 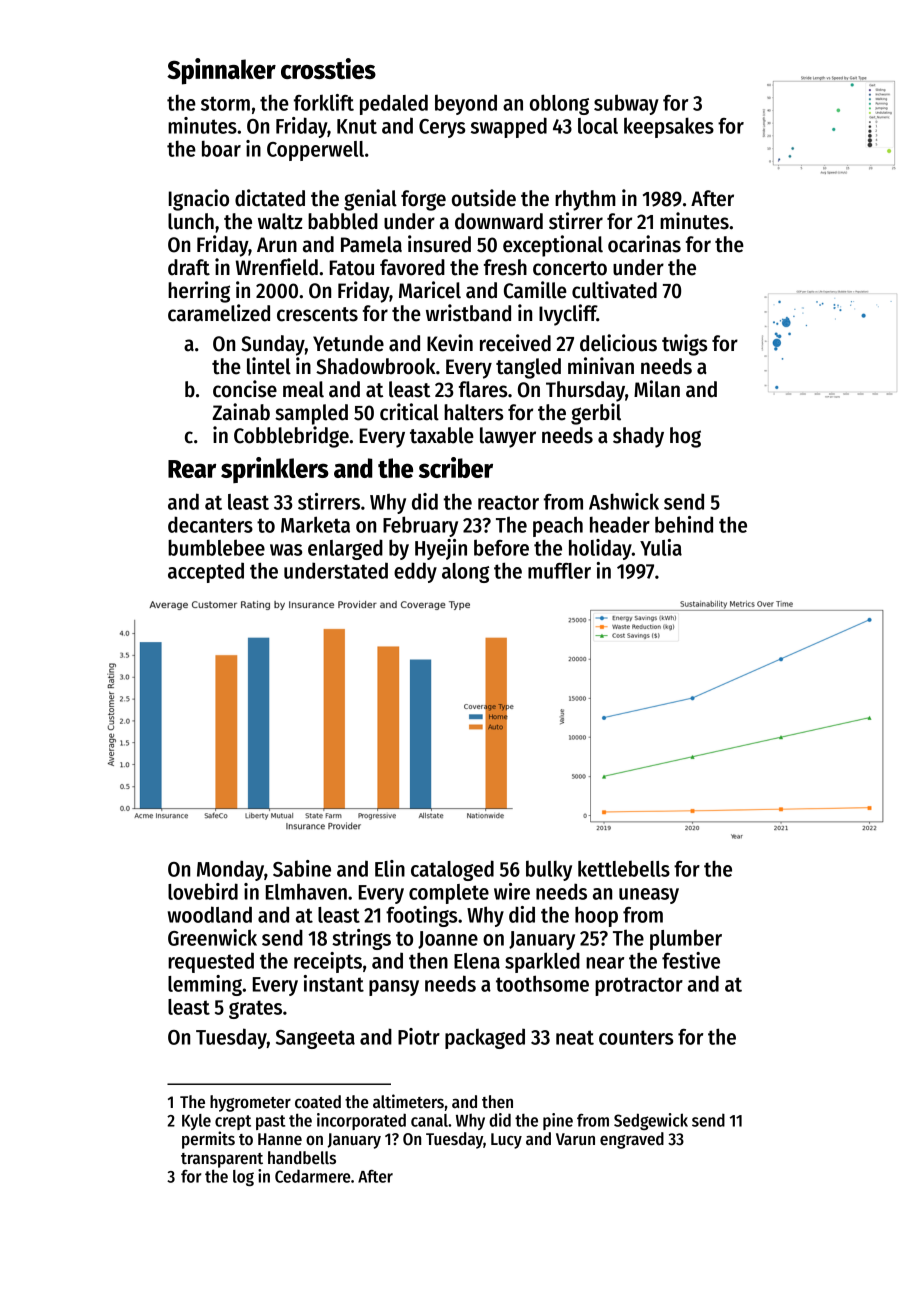 What do you see at coordinates (559, 104) in the image?
I see `oblong` at bounding box center [559, 104].
